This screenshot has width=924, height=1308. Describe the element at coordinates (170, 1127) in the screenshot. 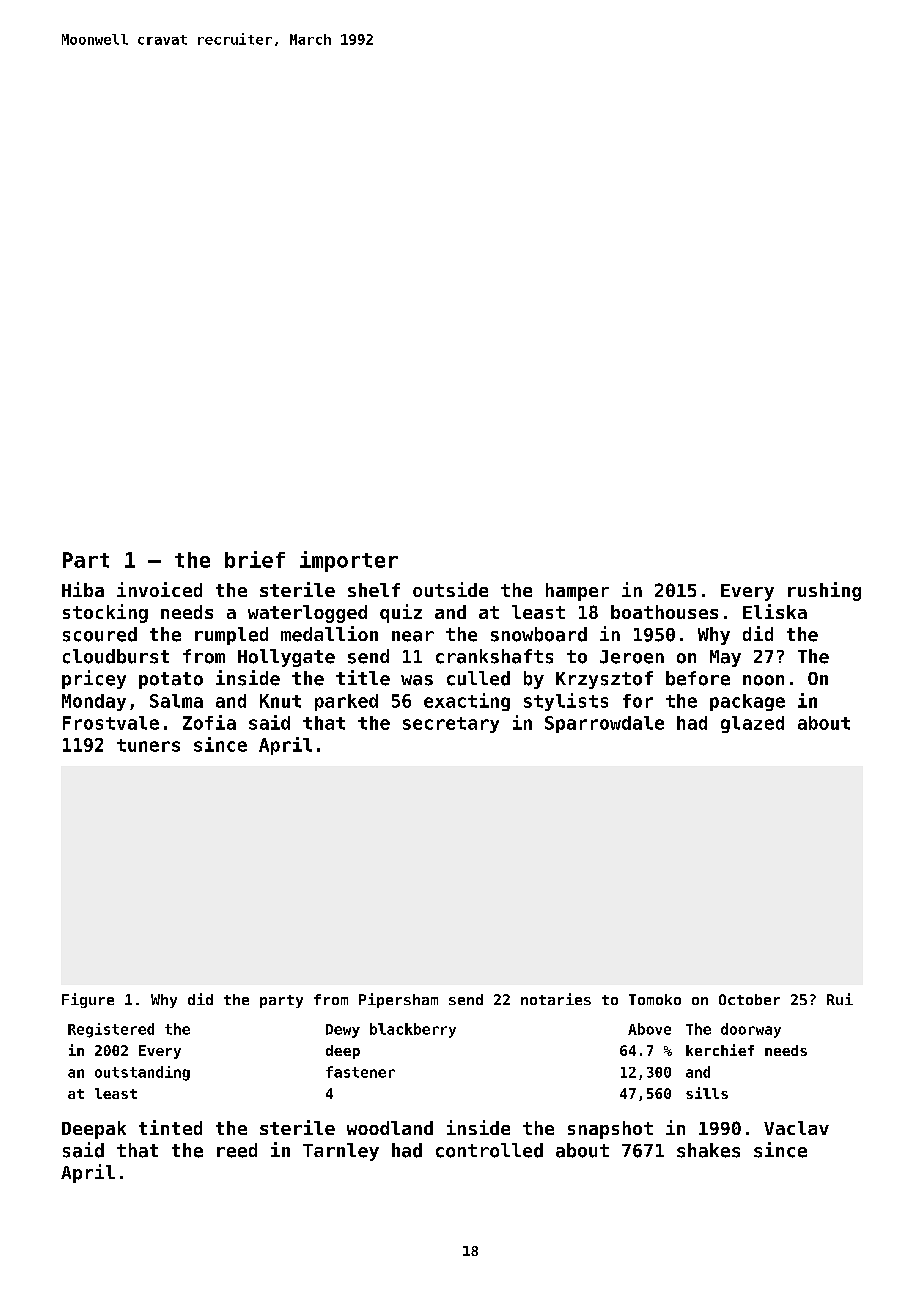

I see `tinted` at that location.
